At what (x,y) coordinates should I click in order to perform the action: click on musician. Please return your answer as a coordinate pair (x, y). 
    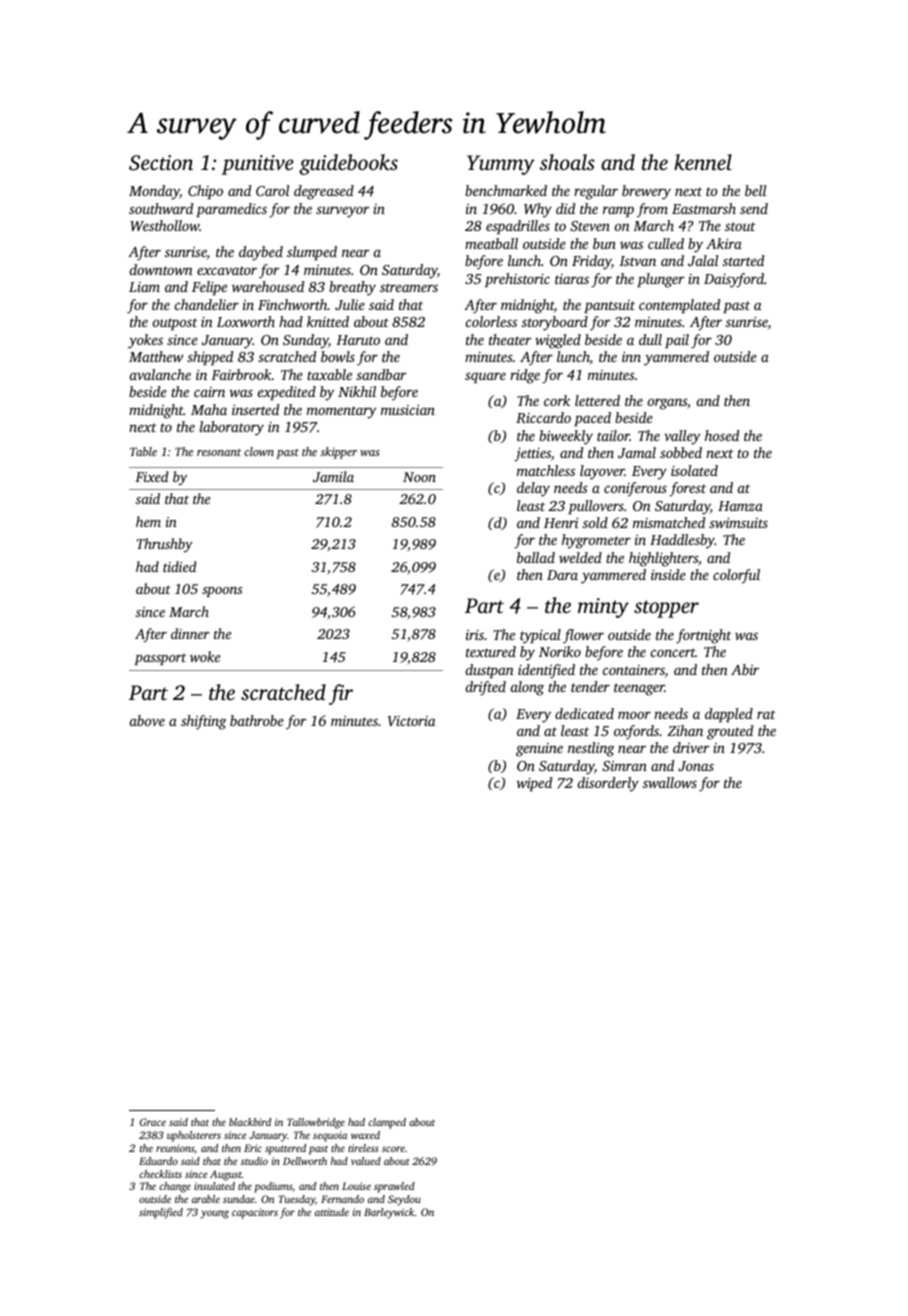
    Looking at the image, I should click on (408, 409).
